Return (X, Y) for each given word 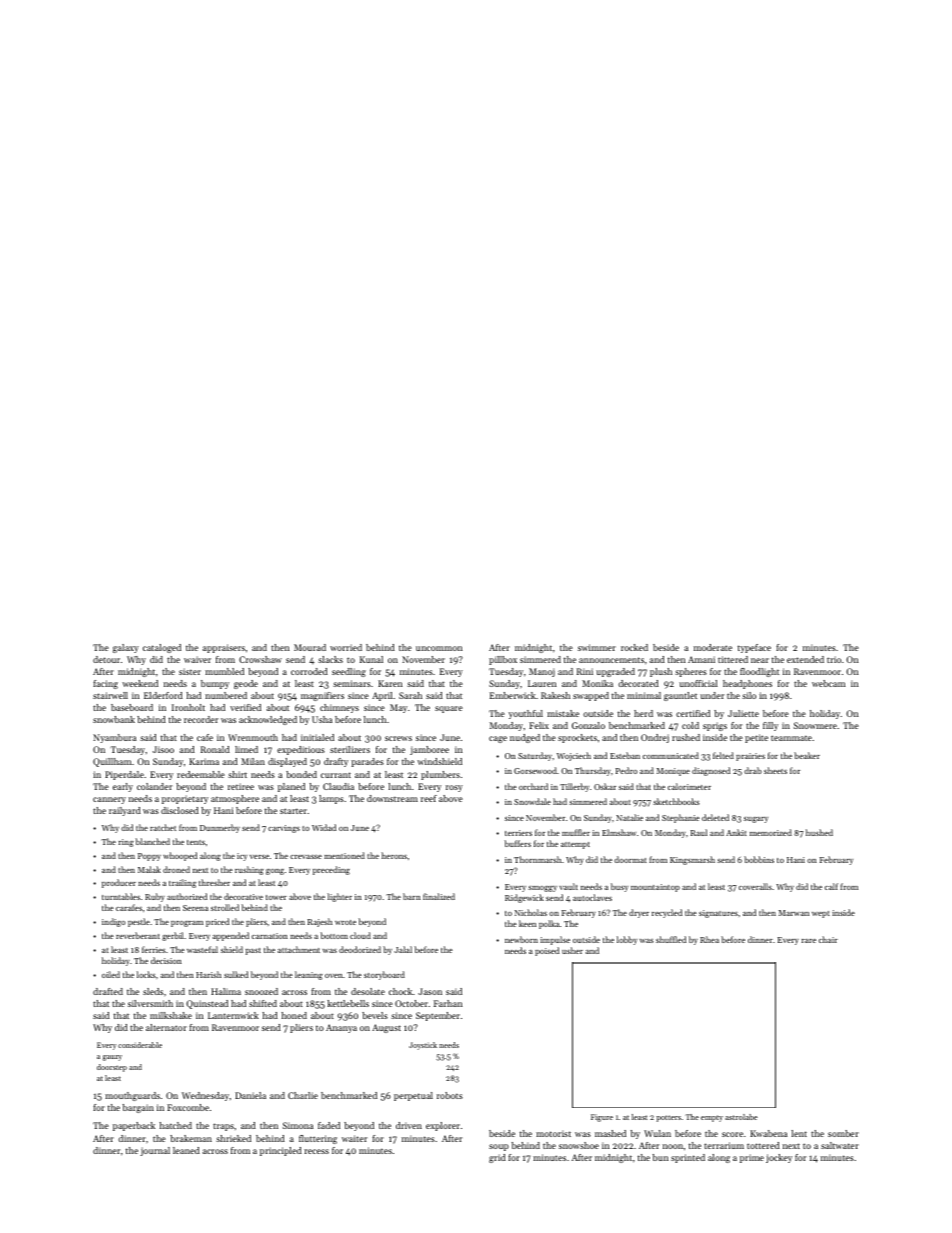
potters (668, 1118)
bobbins (759, 859)
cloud (360, 935)
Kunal (371, 659)
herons (394, 855)
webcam (828, 683)
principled (281, 1151)
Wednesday (206, 1096)
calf (831, 886)
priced (217, 922)
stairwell (110, 695)
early (123, 787)
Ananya (341, 1028)
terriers (518, 833)
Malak (149, 869)
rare (809, 941)
